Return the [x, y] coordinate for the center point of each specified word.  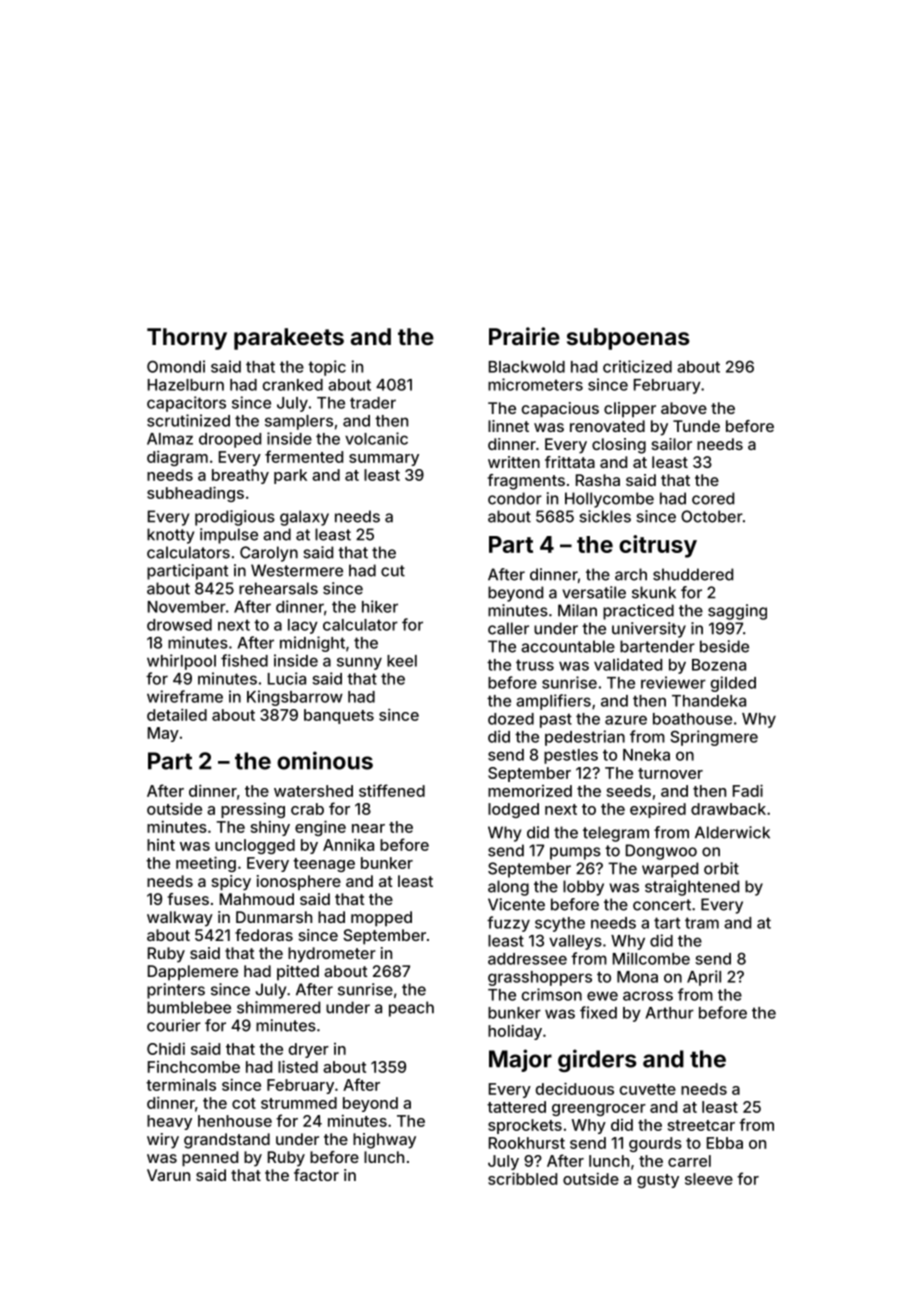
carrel [689, 1161]
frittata [570, 462]
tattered [516, 1107]
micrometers [535, 384]
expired [658, 810]
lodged [513, 810]
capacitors [186, 404]
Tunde [696, 426]
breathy [240, 476]
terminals [181, 1084]
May [163, 734]
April [704, 978]
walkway [180, 919]
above [684, 408]
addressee [527, 959]
